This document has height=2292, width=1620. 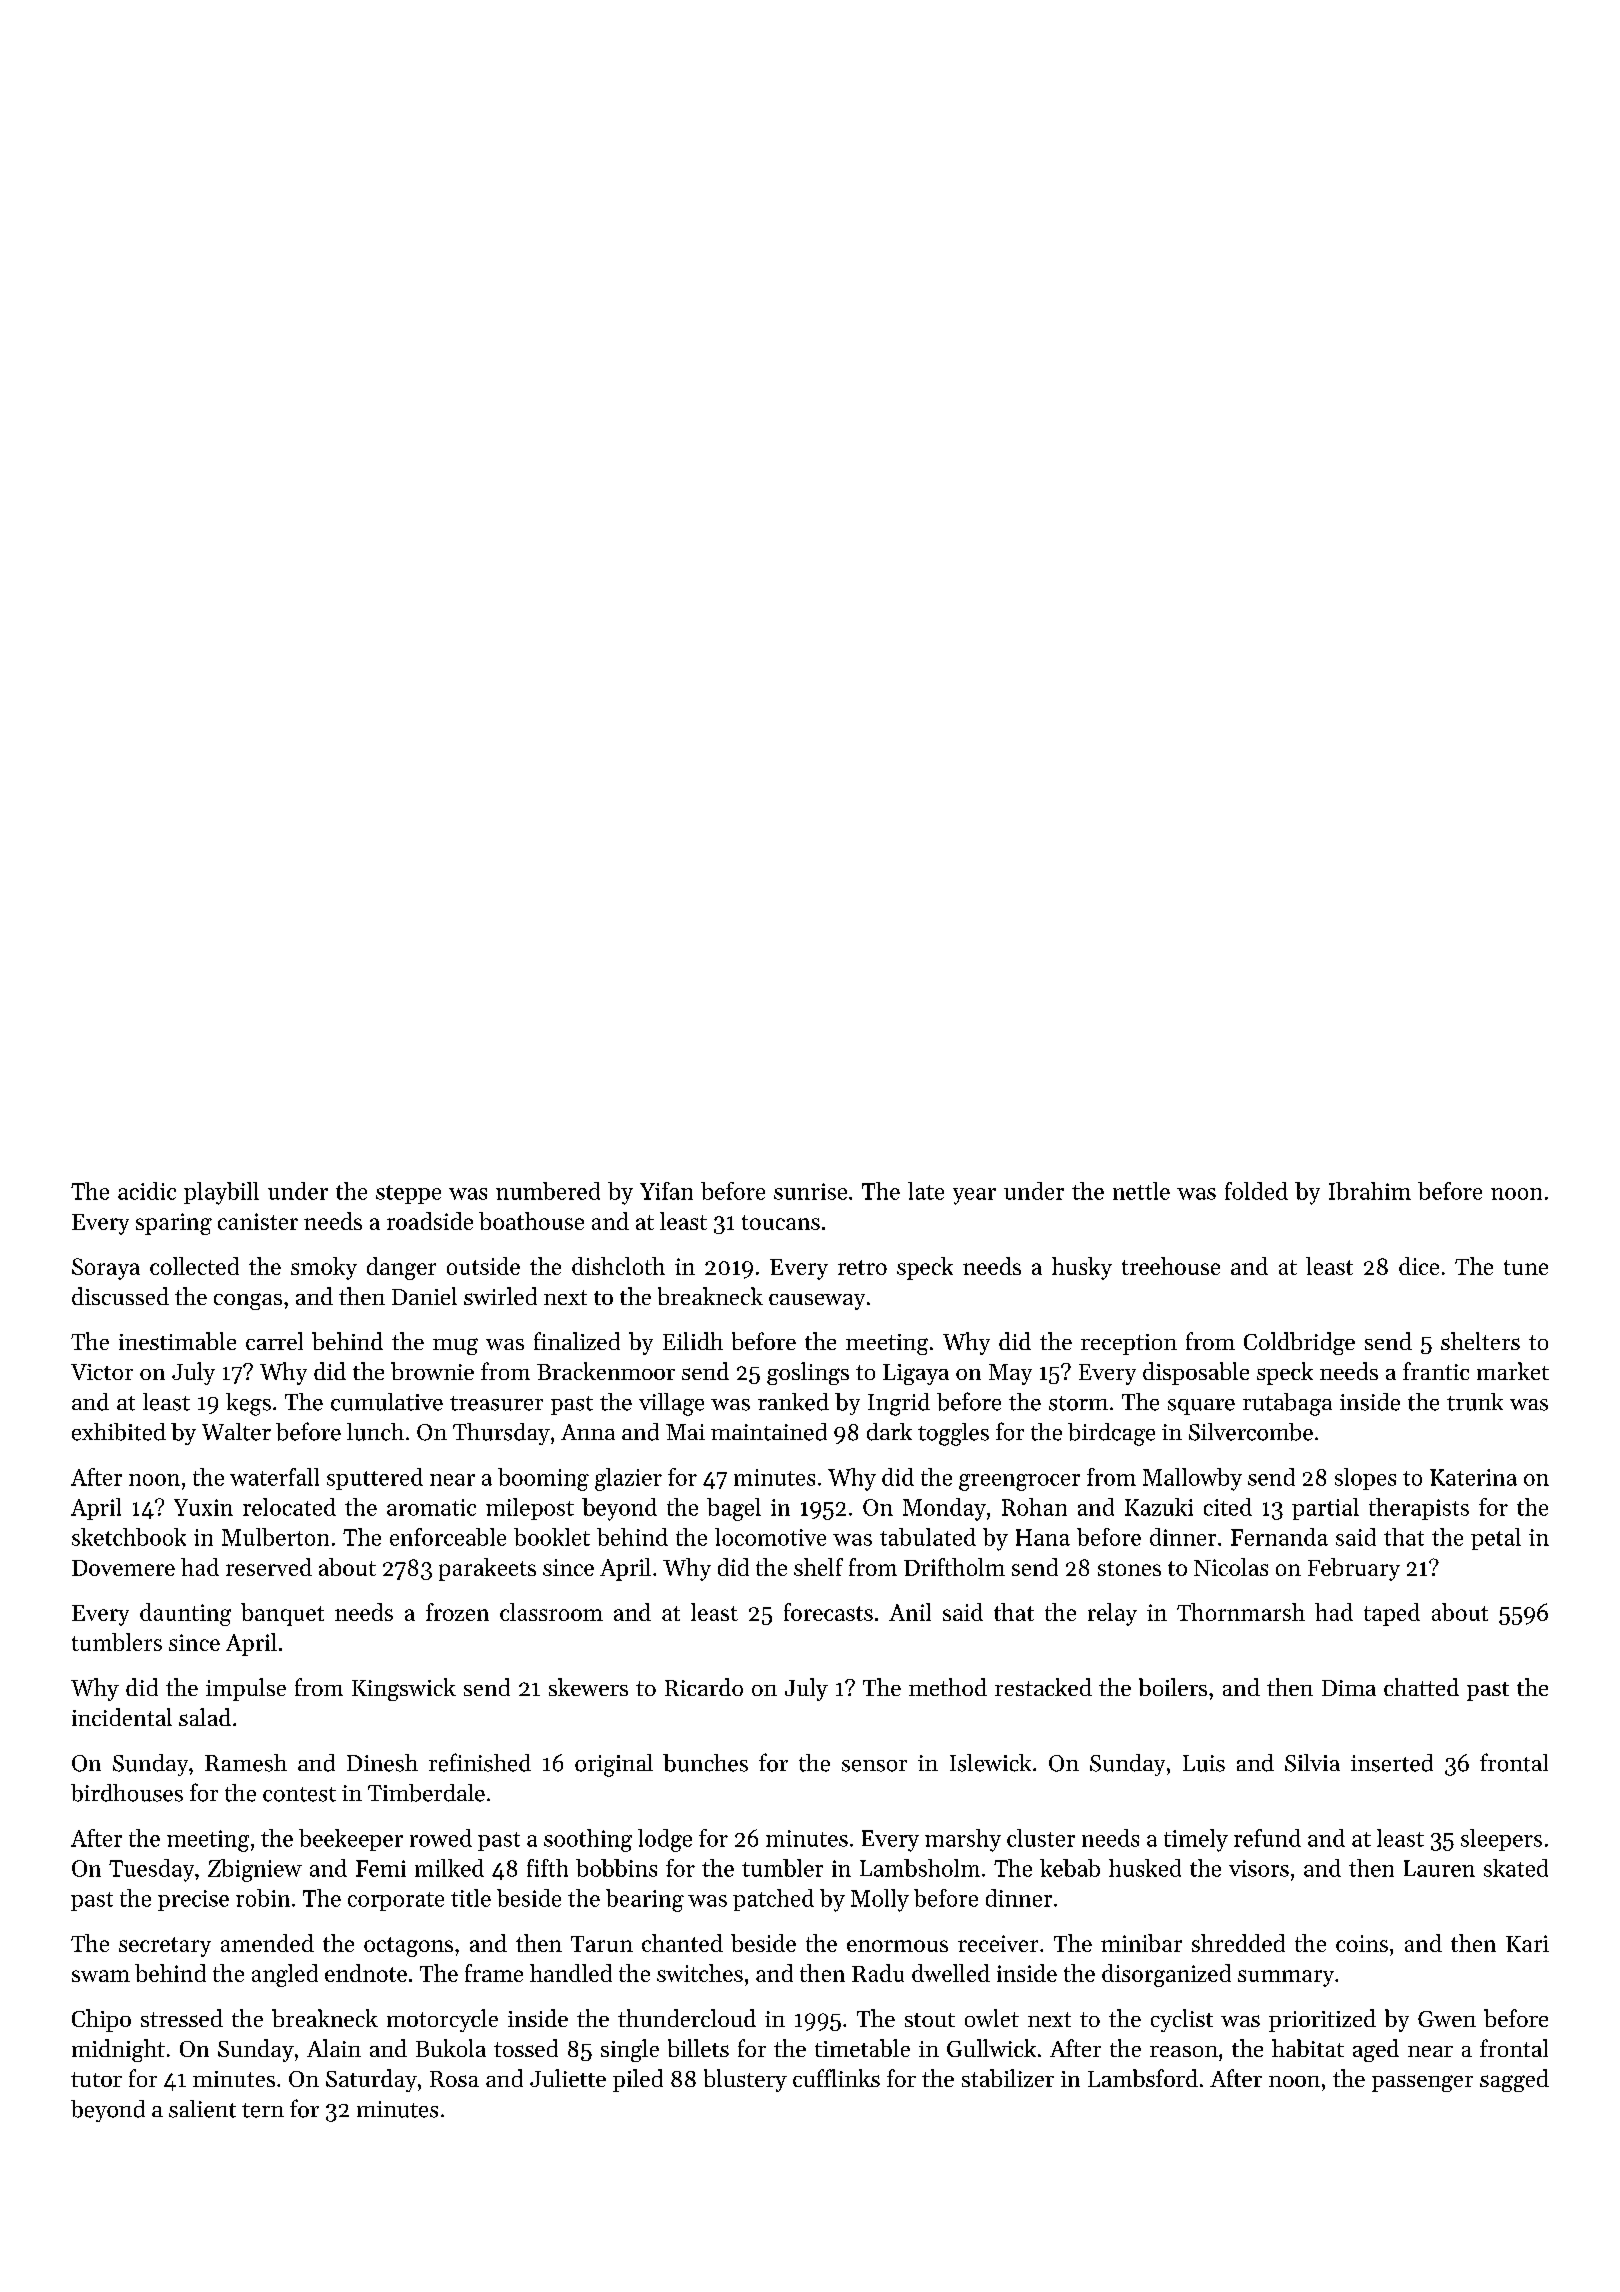 What do you see at coordinates (953, 1434) in the document?
I see `toggles` at bounding box center [953, 1434].
